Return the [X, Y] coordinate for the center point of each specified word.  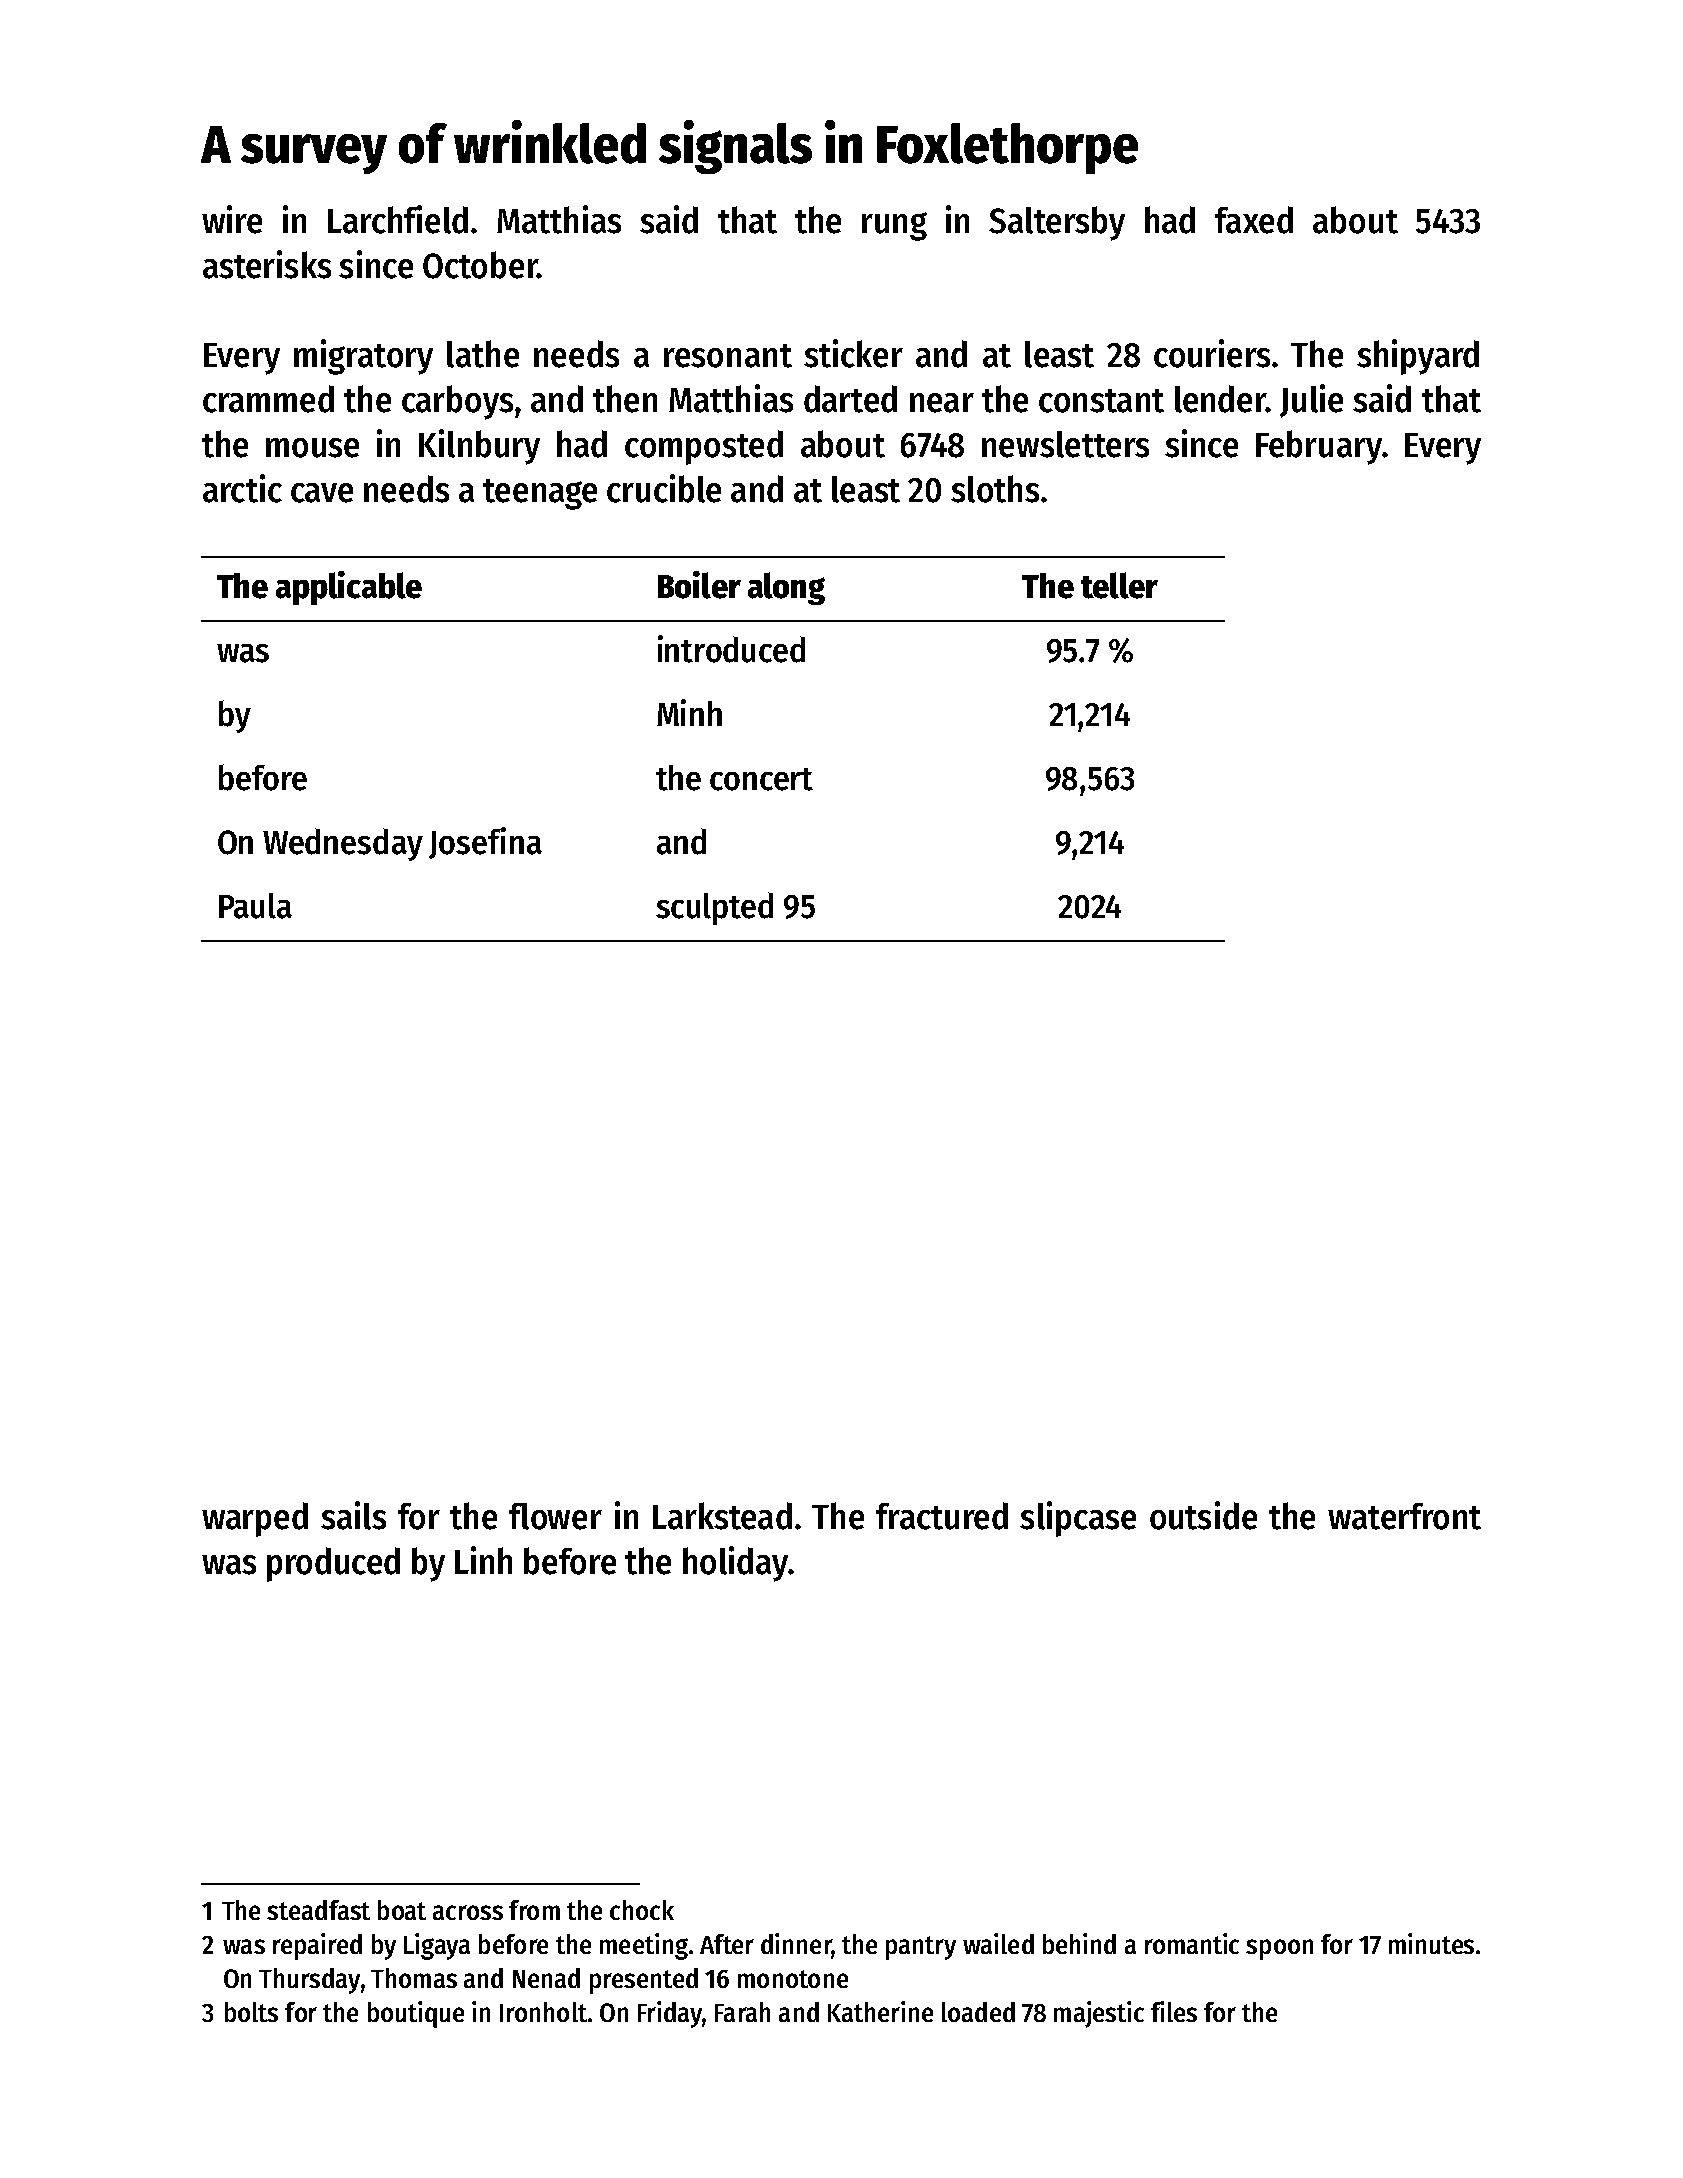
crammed [268, 399]
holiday [735, 1564]
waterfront [1404, 1516]
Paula [255, 906]
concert [761, 779]
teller [1119, 585]
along [786, 588]
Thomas [414, 1978]
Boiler [699, 585]
